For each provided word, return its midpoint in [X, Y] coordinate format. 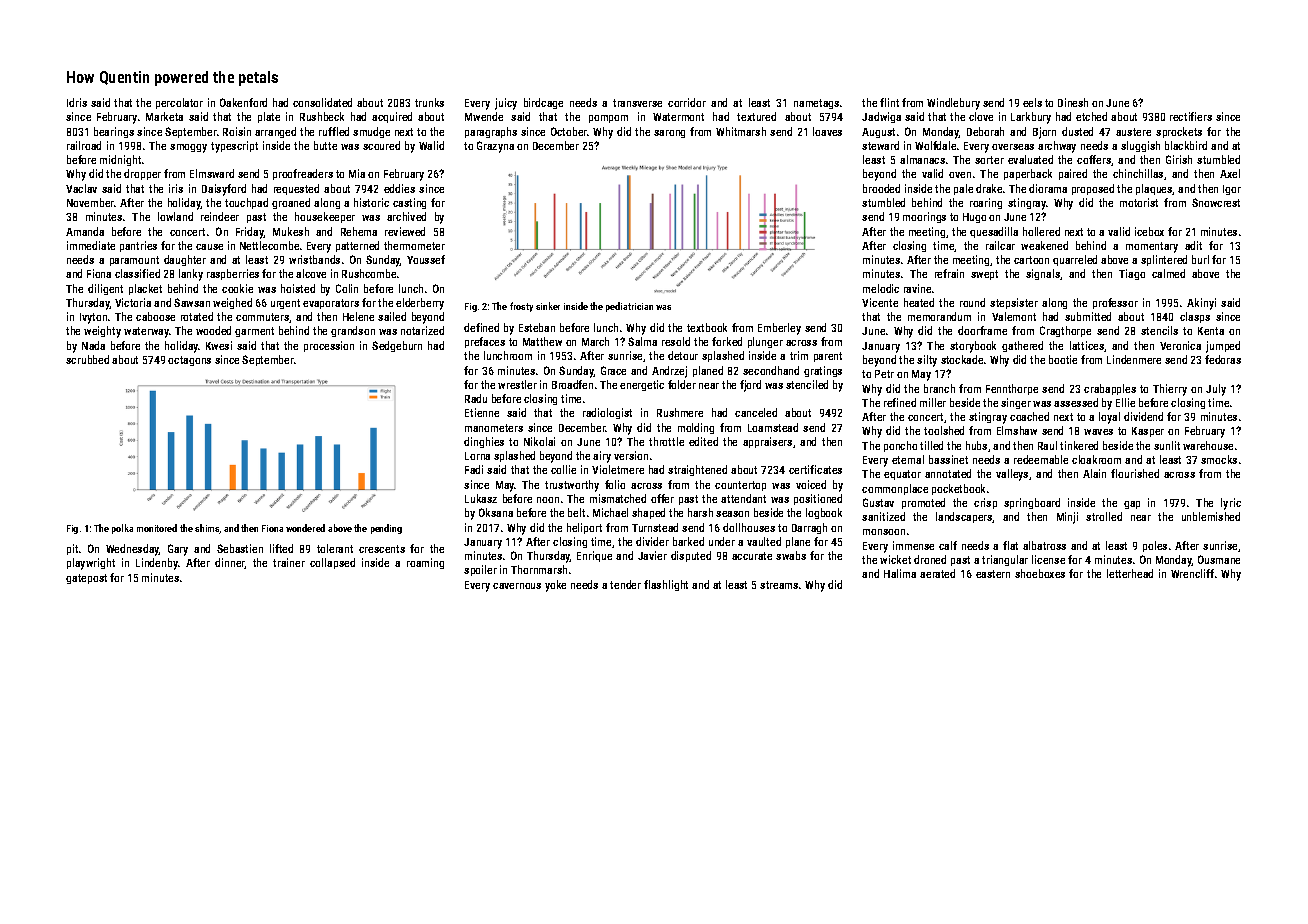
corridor [687, 102]
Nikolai [539, 441]
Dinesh [1073, 102]
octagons [189, 361]
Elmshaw [1017, 430]
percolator [179, 103]
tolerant [335, 548]
